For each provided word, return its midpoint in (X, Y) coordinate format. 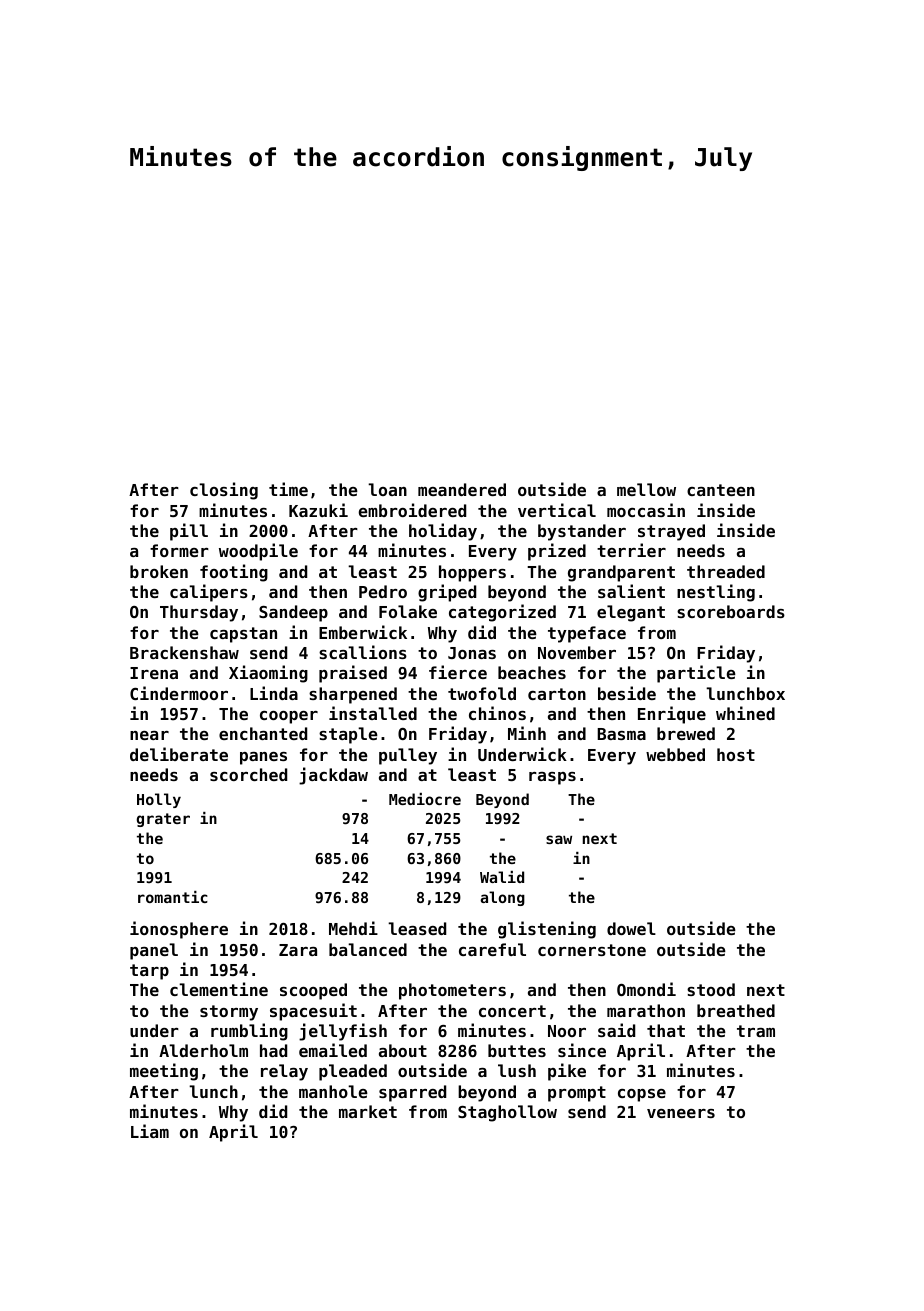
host (736, 754)
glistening (547, 930)
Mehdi (353, 928)
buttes (517, 1050)
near (149, 735)
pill (189, 532)
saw (559, 839)
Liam (150, 1131)
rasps (552, 778)
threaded (726, 571)
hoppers (472, 573)
